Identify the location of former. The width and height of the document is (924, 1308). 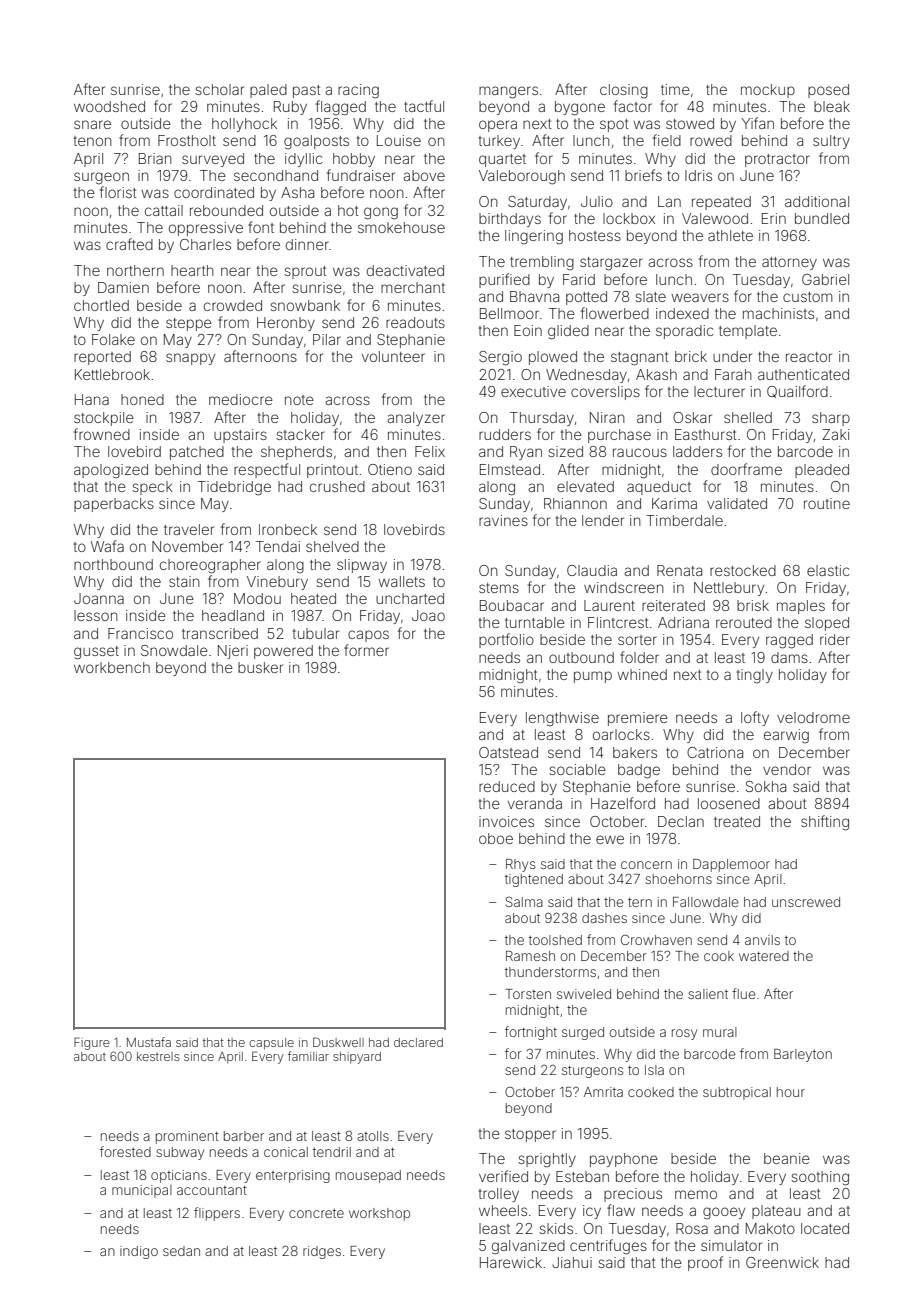
(366, 650).
